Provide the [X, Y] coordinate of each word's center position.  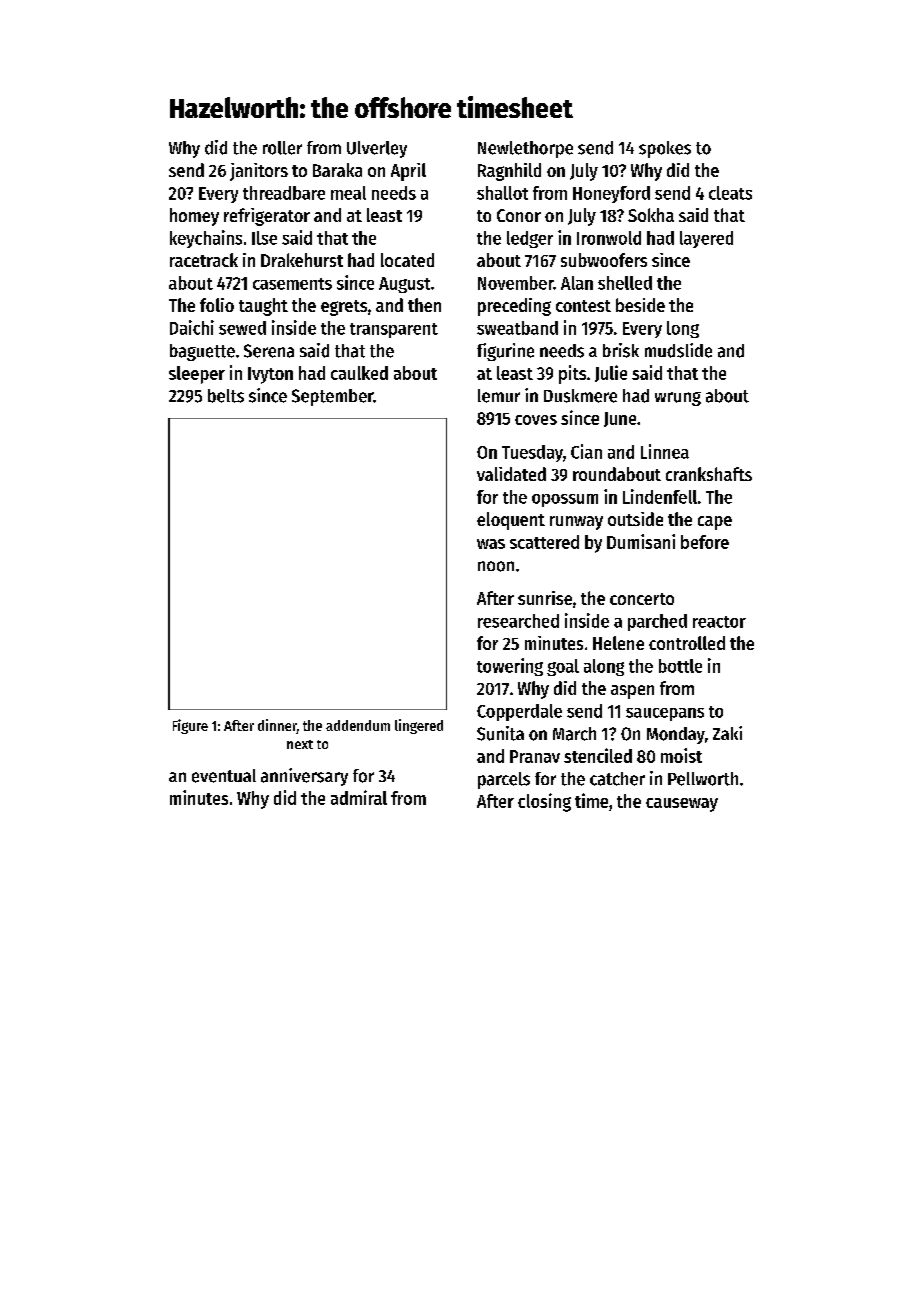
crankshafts [709, 474]
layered [706, 239]
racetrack [204, 260]
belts [226, 396]
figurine [505, 352]
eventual [224, 776]
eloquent [511, 521]
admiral [359, 797]
